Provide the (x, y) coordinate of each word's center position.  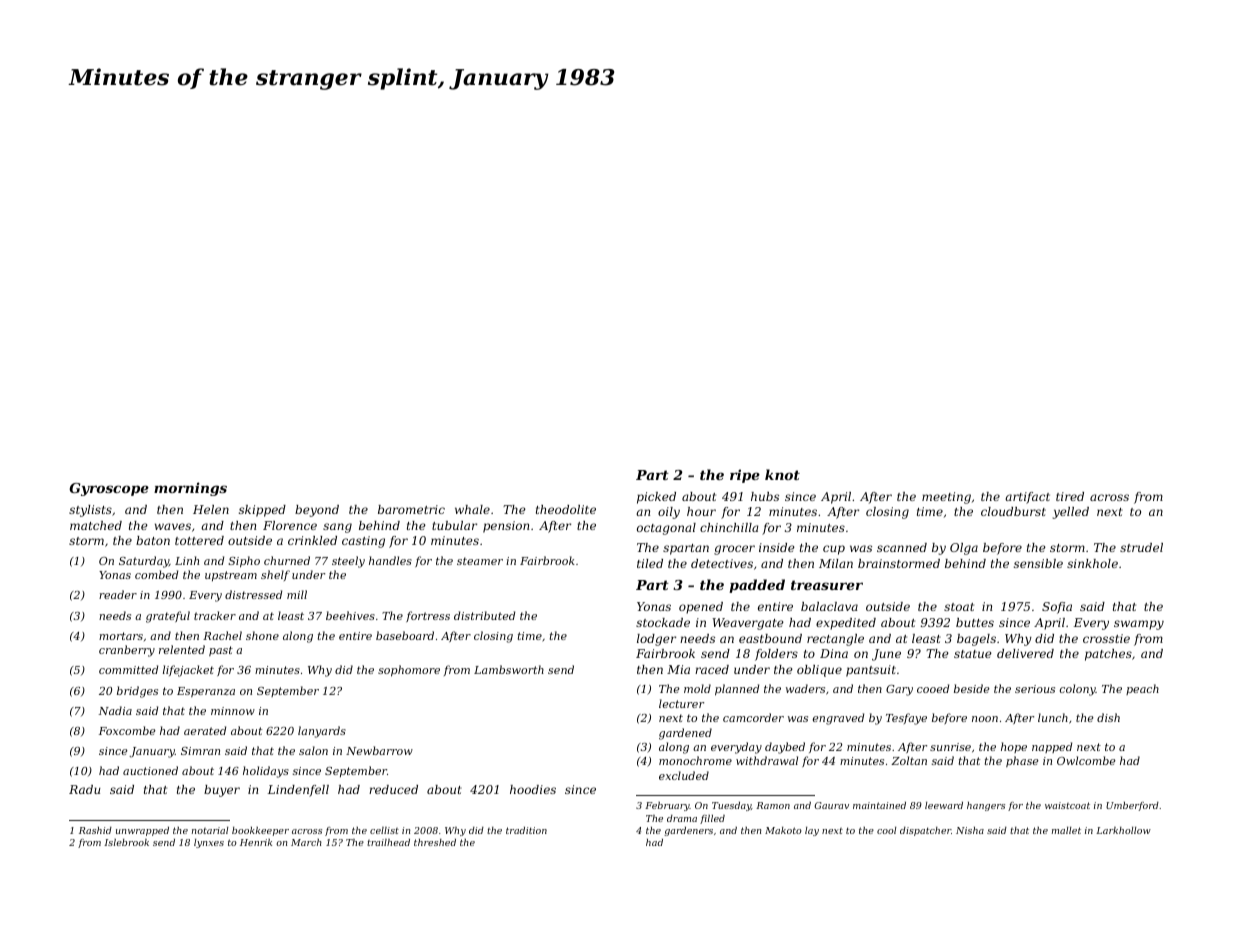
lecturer (681, 703)
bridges (137, 692)
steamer (480, 561)
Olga (964, 549)
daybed (785, 748)
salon (313, 750)
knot (782, 474)
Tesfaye (906, 719)
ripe (745, 476)
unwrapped (142, 831)
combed (156, 574)
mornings (190, 489)
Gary (899, 690)
